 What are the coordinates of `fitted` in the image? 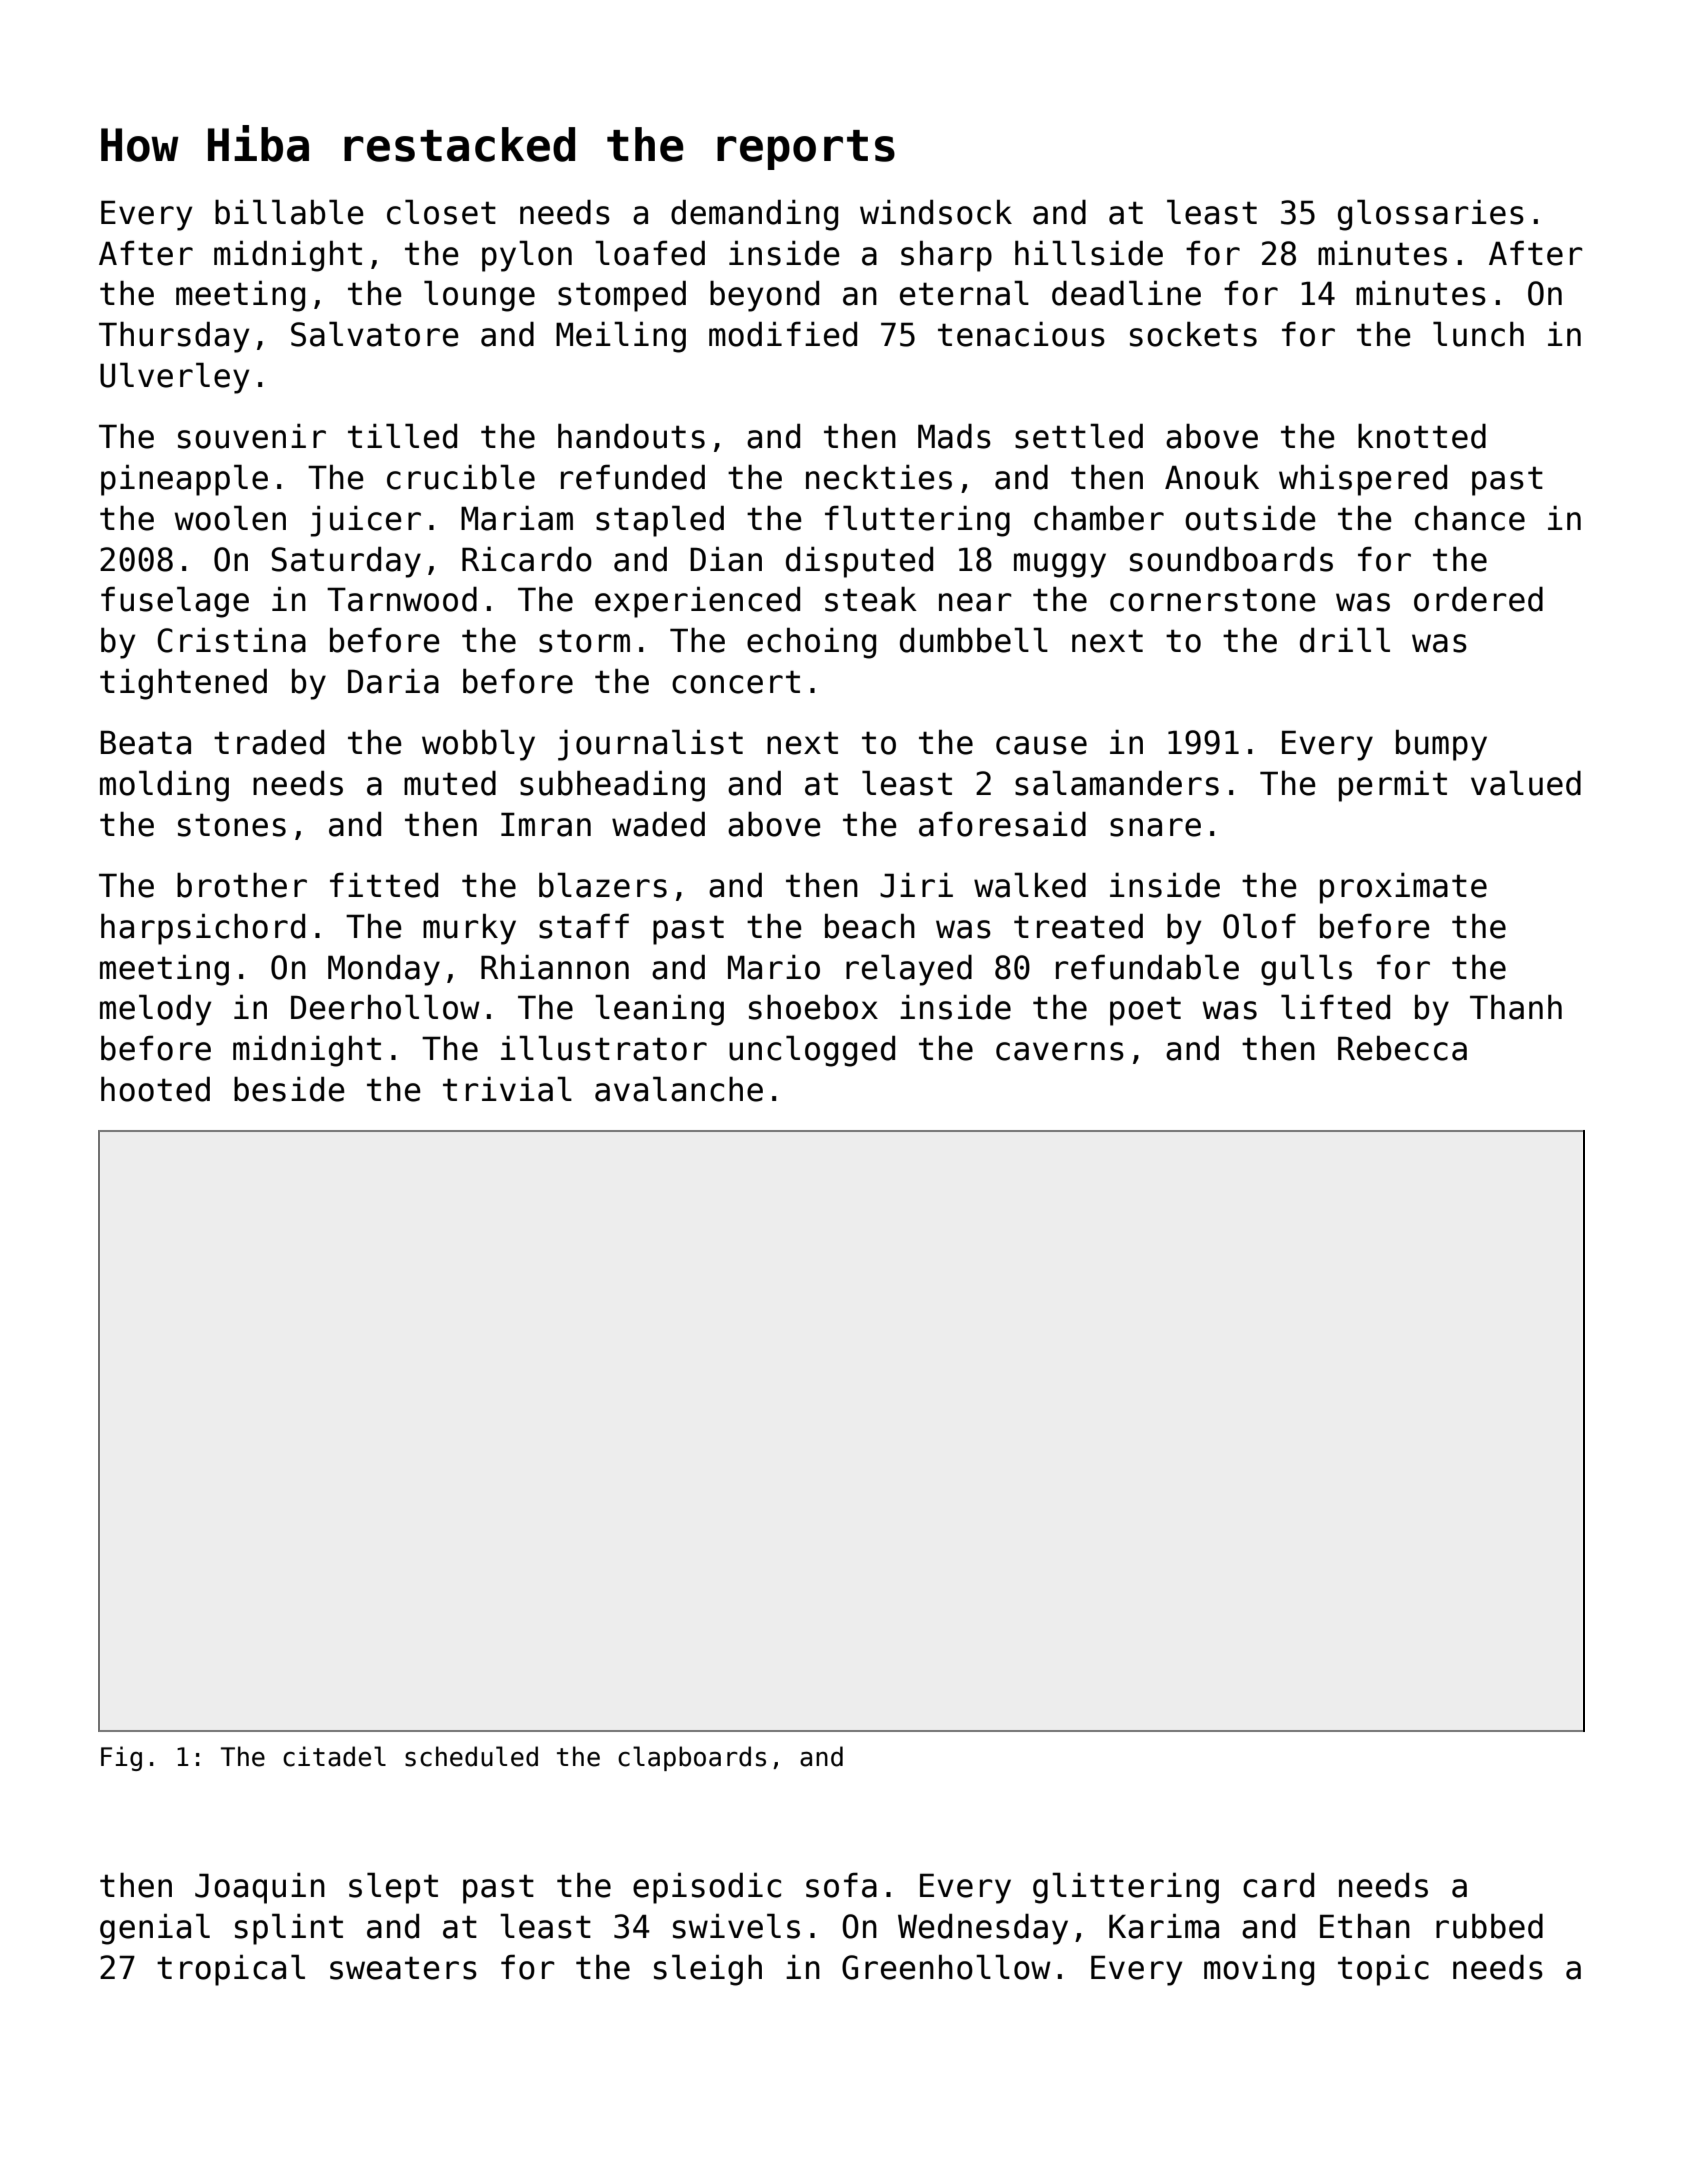 It's located at (384, 885).
